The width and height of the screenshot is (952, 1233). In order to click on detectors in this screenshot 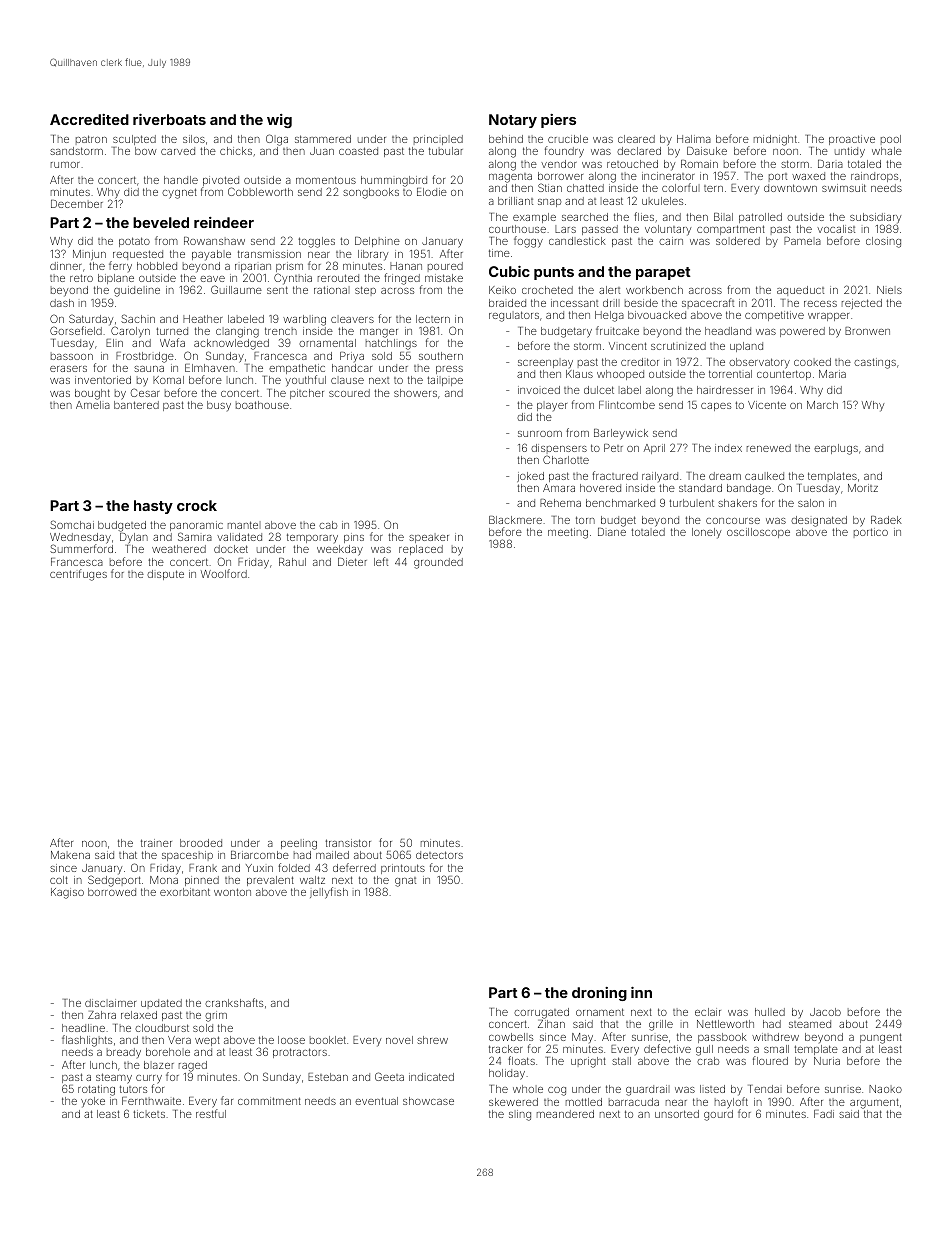, I will do `click(439, 855)`.
